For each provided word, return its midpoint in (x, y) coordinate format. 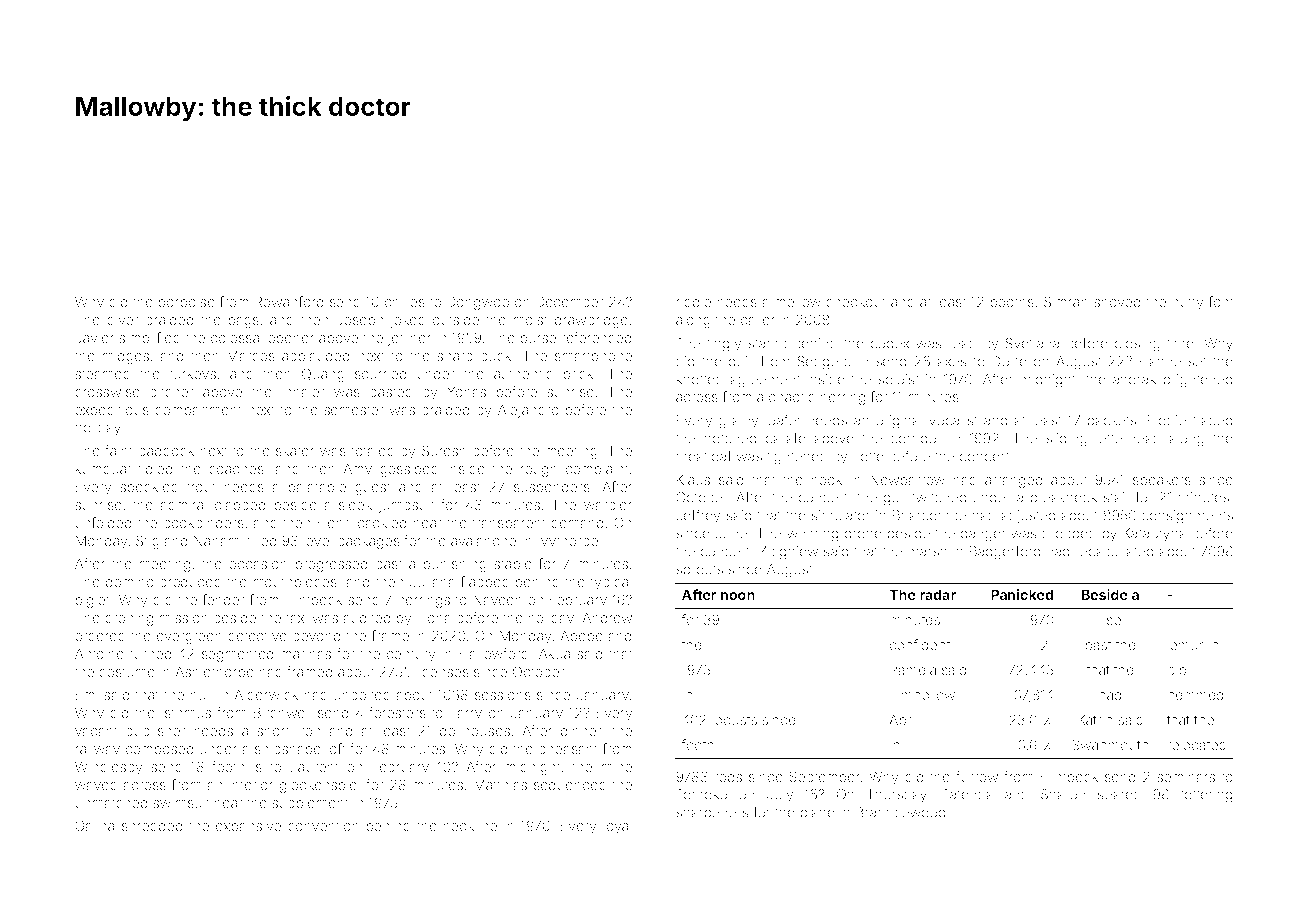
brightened (1198, 381)
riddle (694, 301)
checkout (856, 301)
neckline (470, 825)
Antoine (99, 653)
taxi (296, 617)
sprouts (699, 571)
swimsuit (181, 802)
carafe (786, 438)
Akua (554, 653)
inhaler (303, 391)
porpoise (187, 303)
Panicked (1022, 594)
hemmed (1195, 694)
